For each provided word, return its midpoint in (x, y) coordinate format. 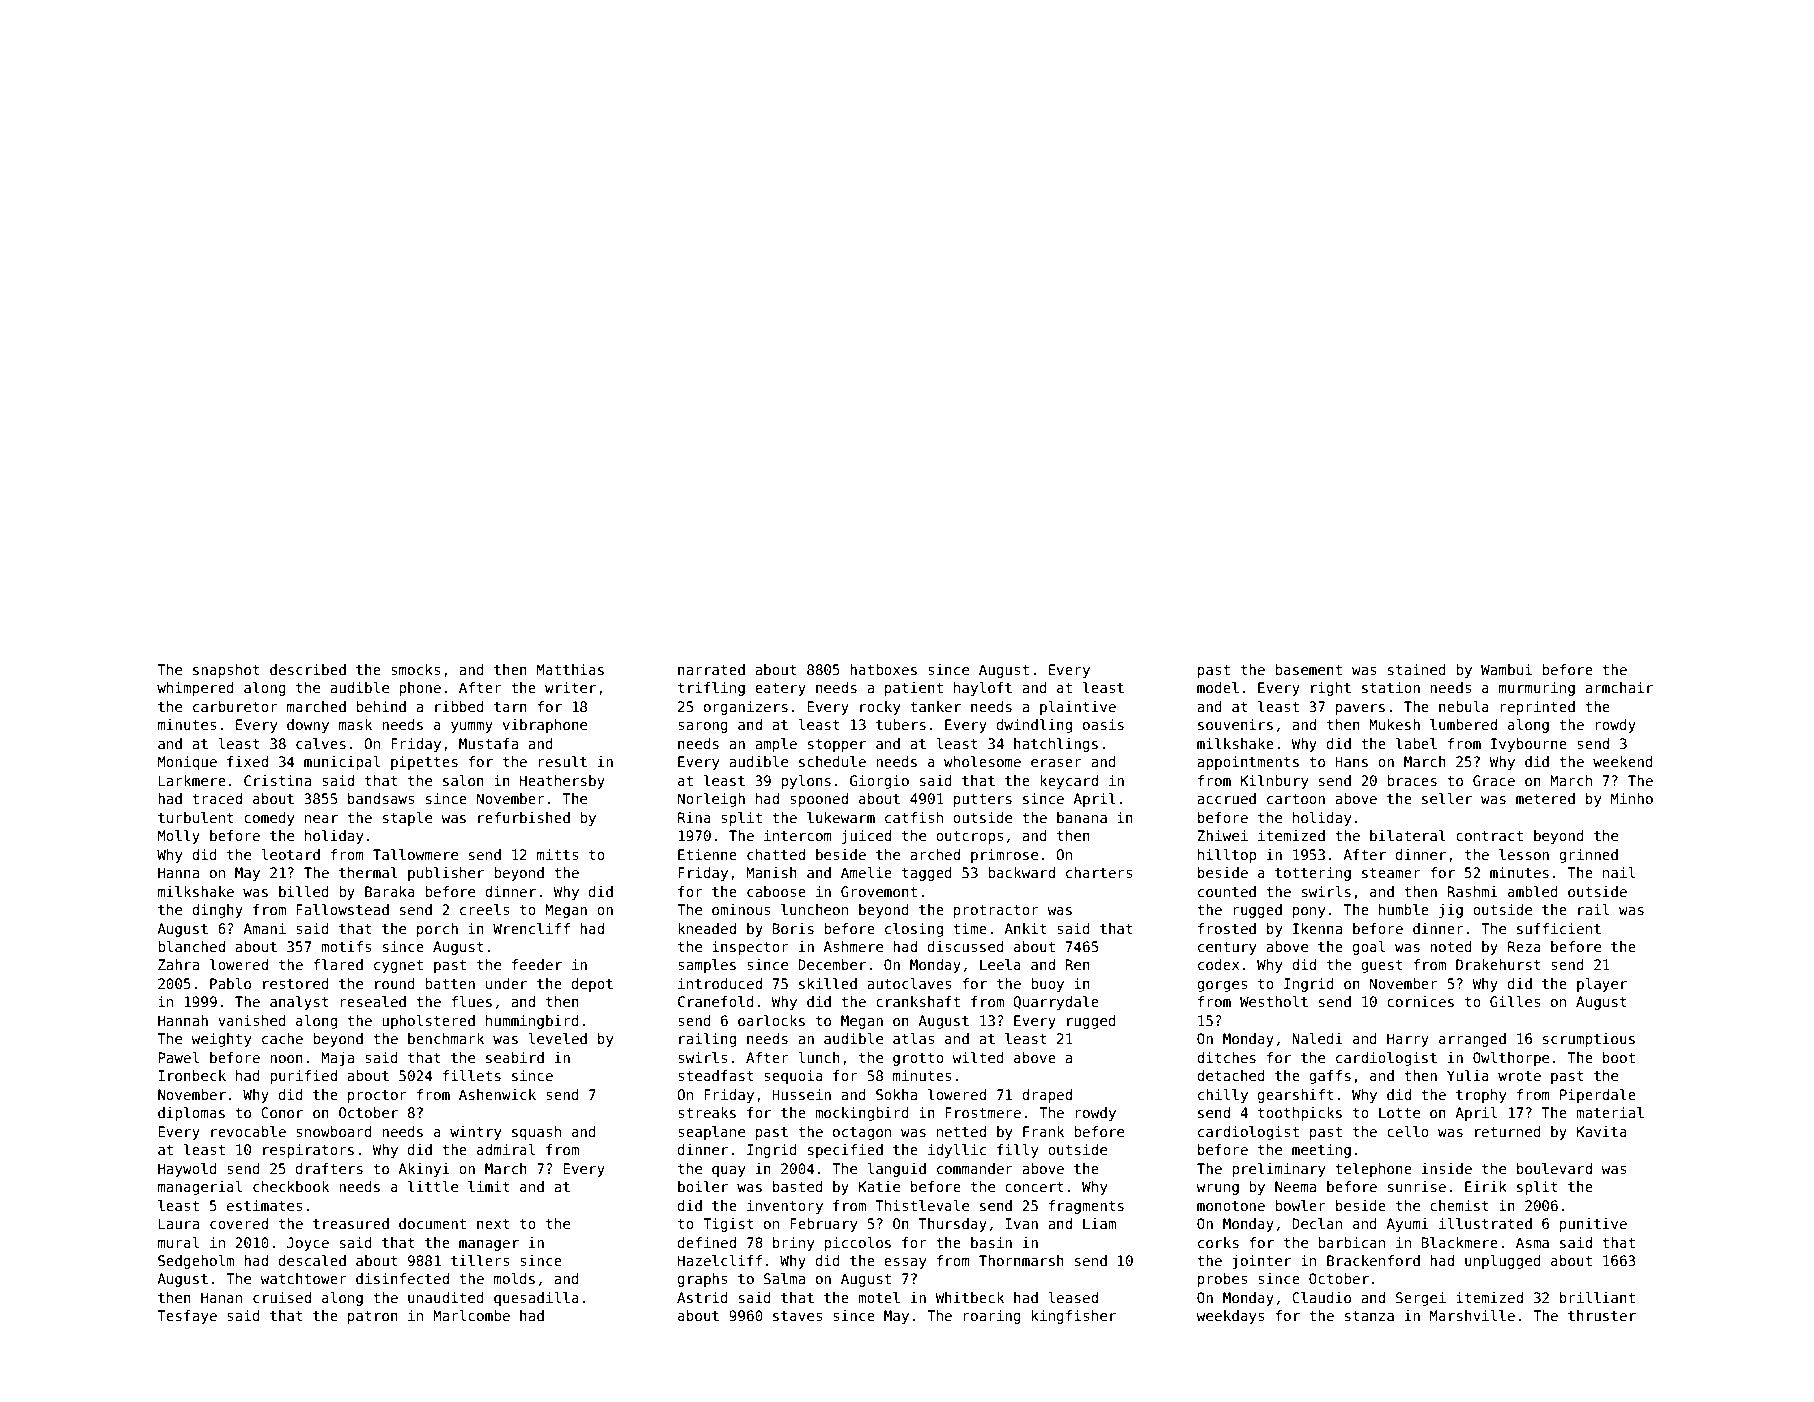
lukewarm (841, 817)
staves (798, 1316)
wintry (476, 1133)
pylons (806, 782)
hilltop (1227, 856)
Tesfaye (187, 1317)
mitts (558, 854)
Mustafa (488, 743)
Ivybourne (1529, 745)
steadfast (716, 1075)
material (1610, 1112)
